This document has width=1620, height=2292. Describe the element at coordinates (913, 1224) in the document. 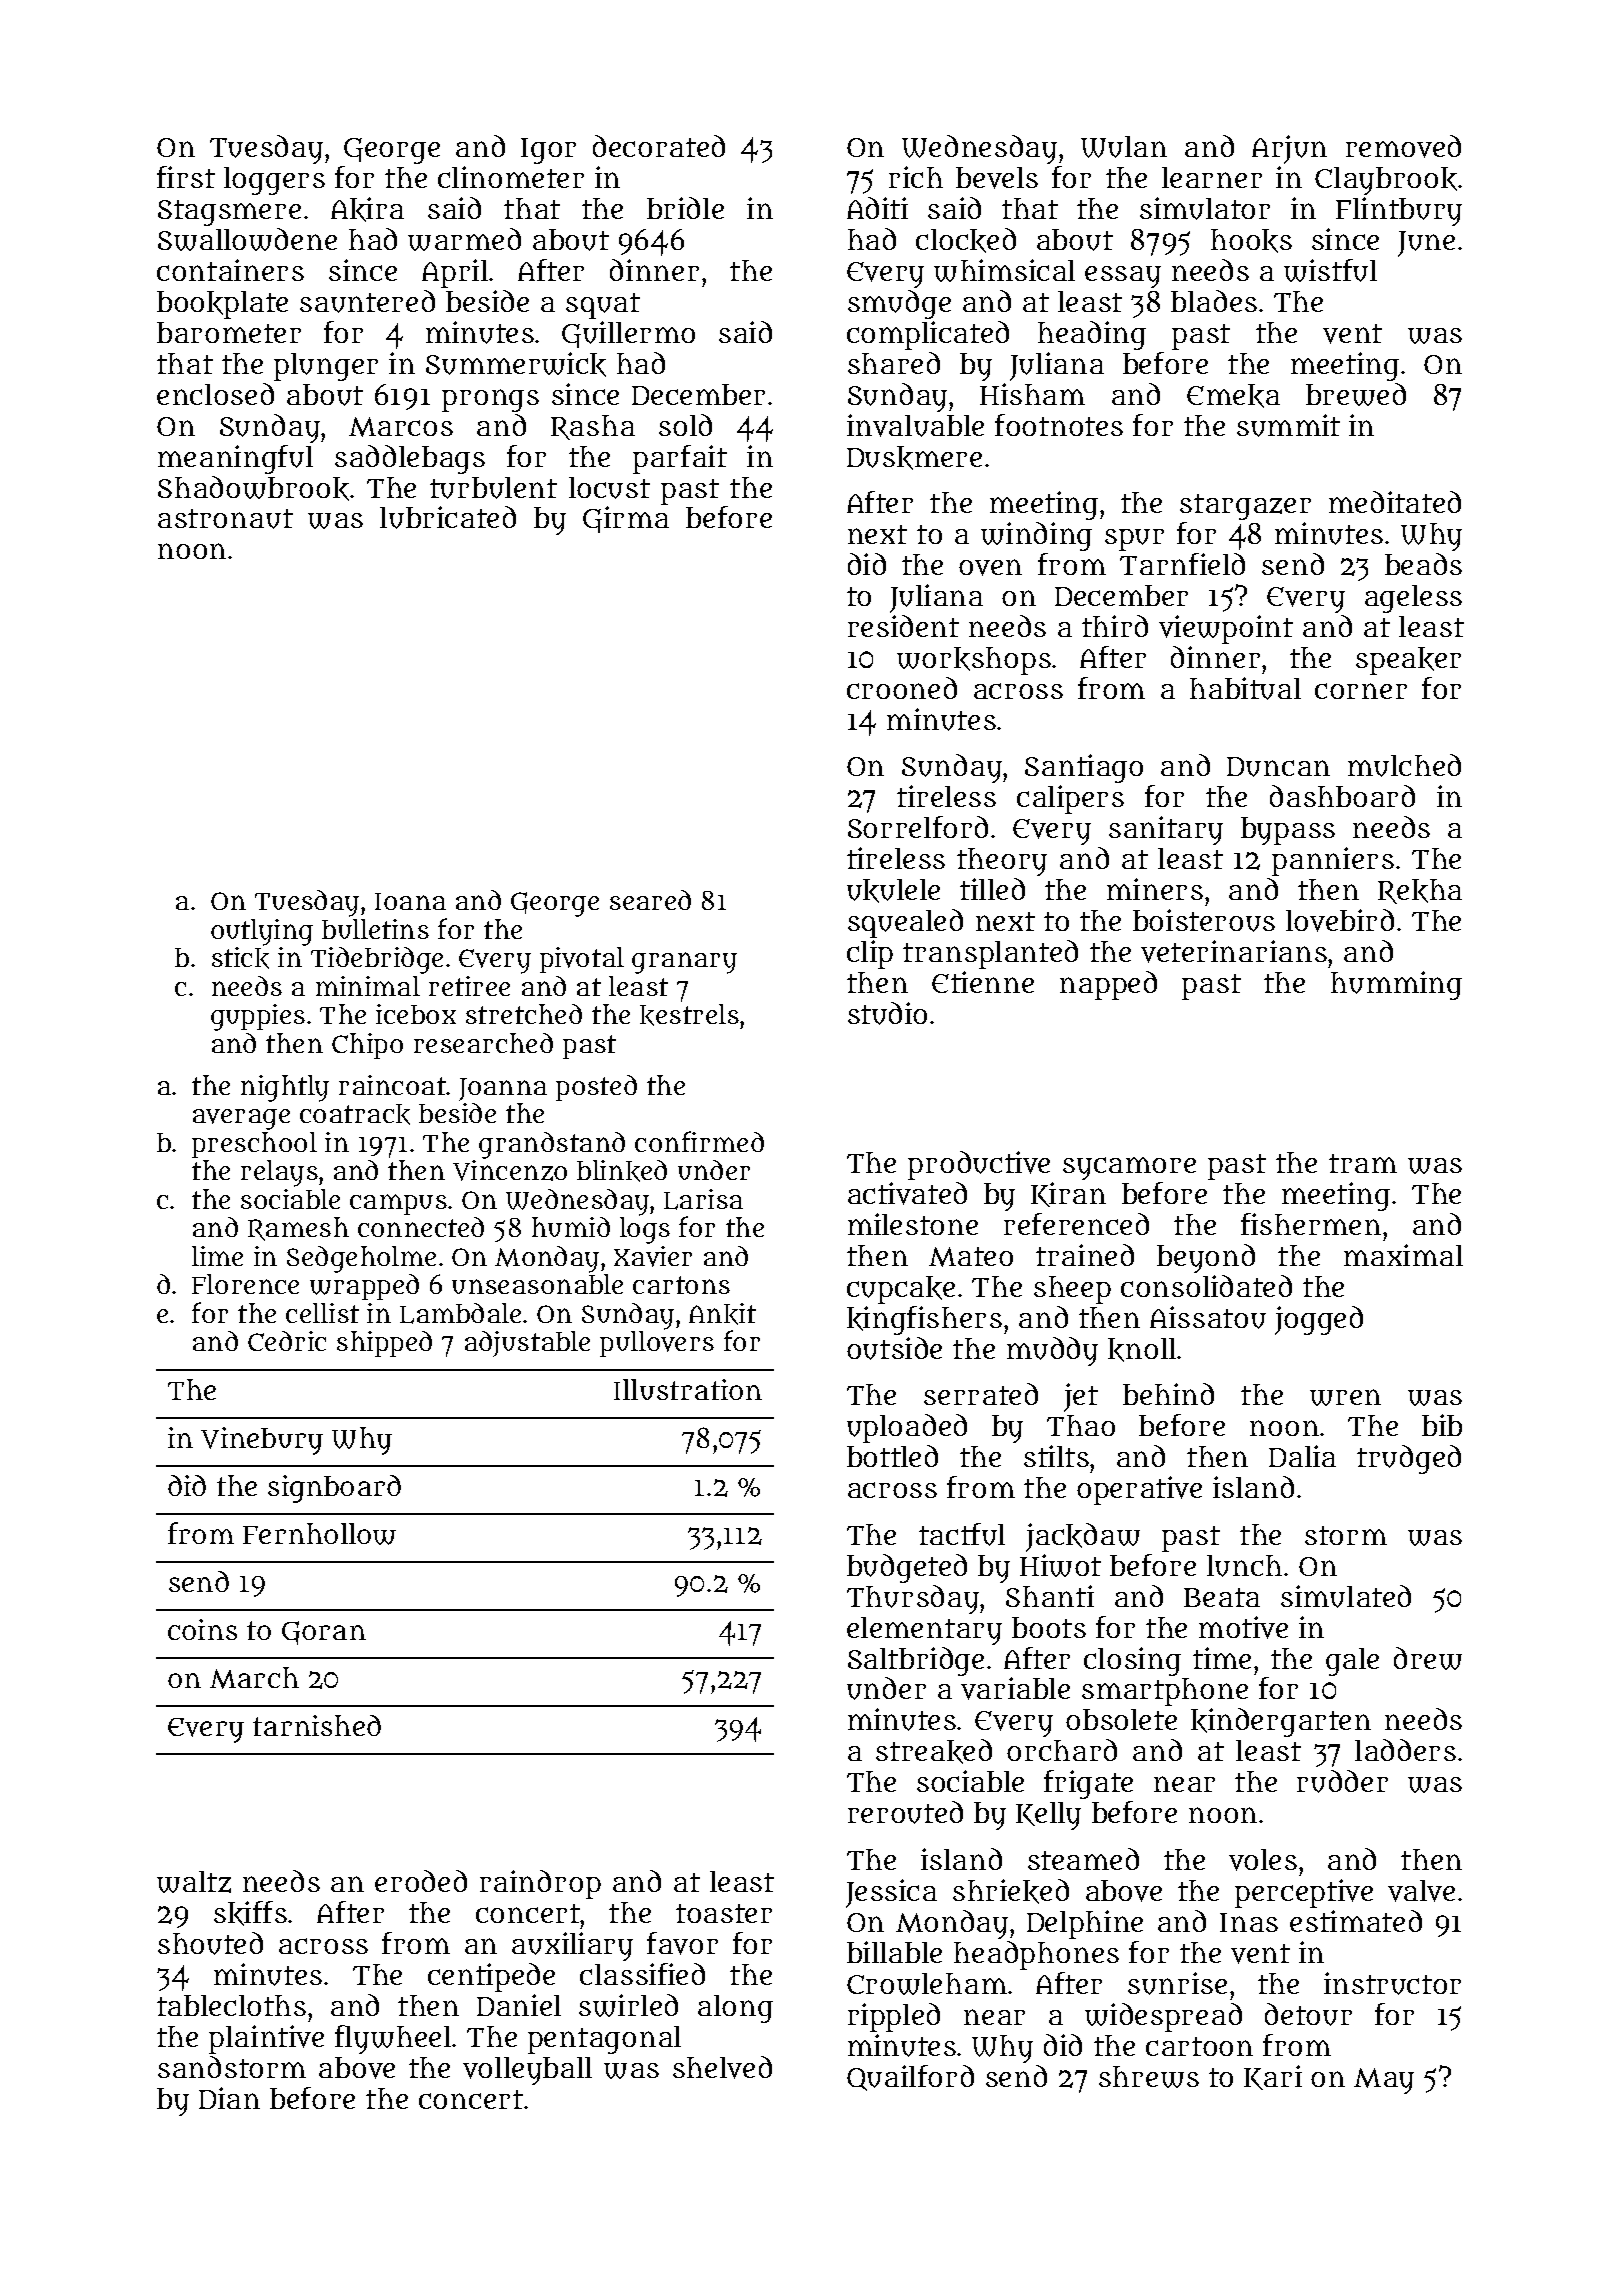

I see `milestone` at that location.
